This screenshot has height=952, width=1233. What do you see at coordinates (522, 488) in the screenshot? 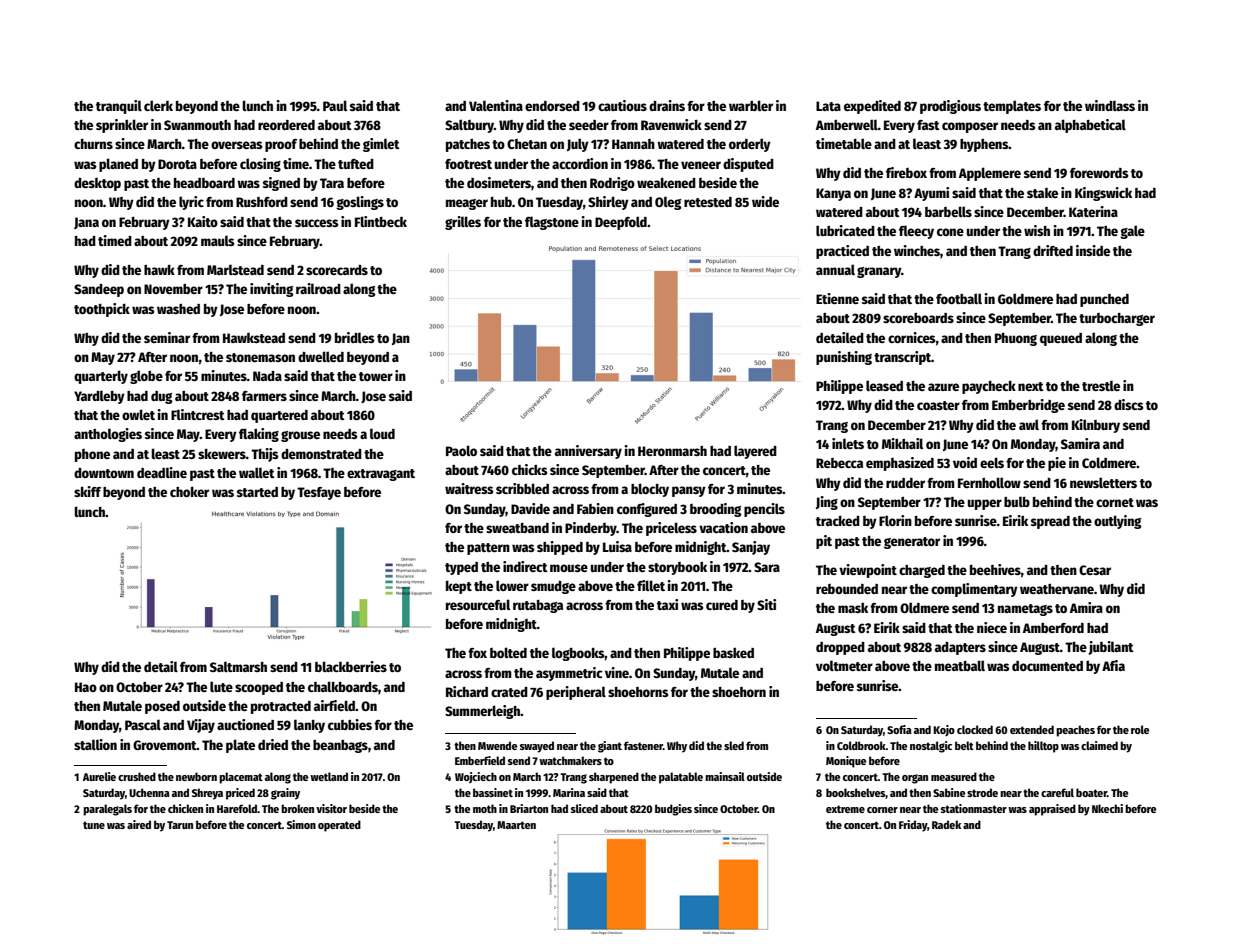
I see `scribbled` at bounding box center [522, 488].
